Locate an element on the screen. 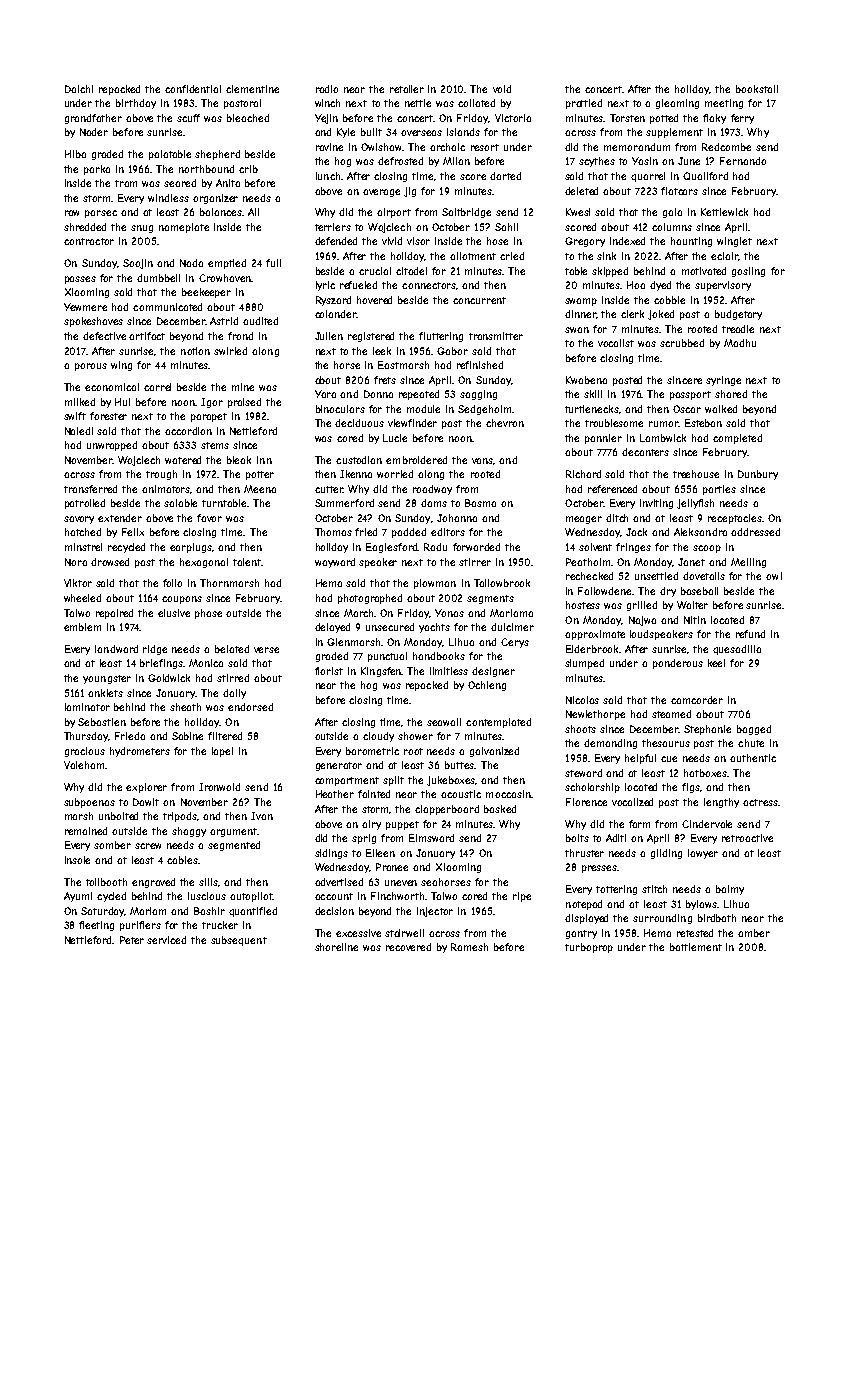  stitch is located at coordinates (654, 889).
